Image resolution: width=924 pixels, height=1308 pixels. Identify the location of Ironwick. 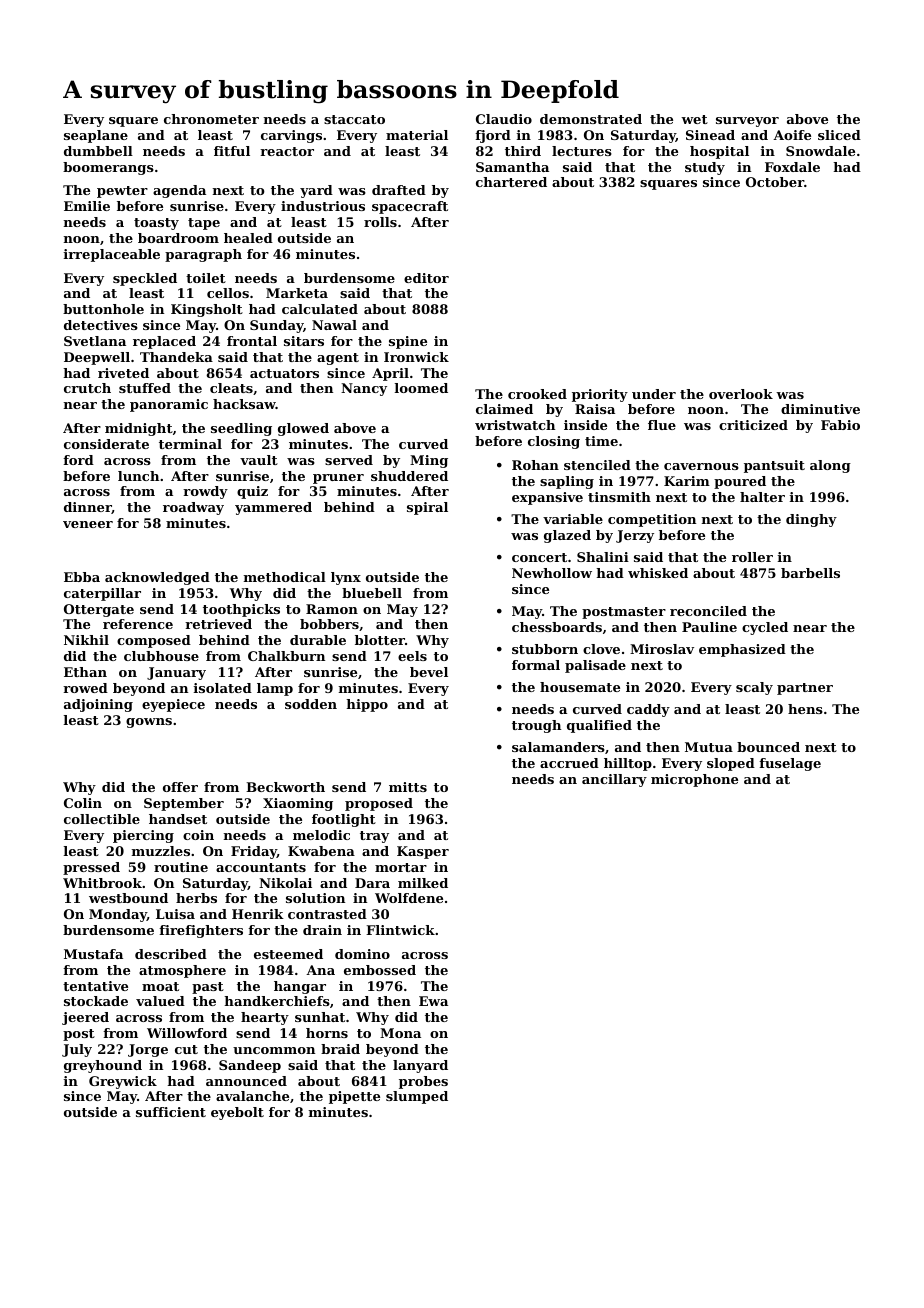
(416, 357).
